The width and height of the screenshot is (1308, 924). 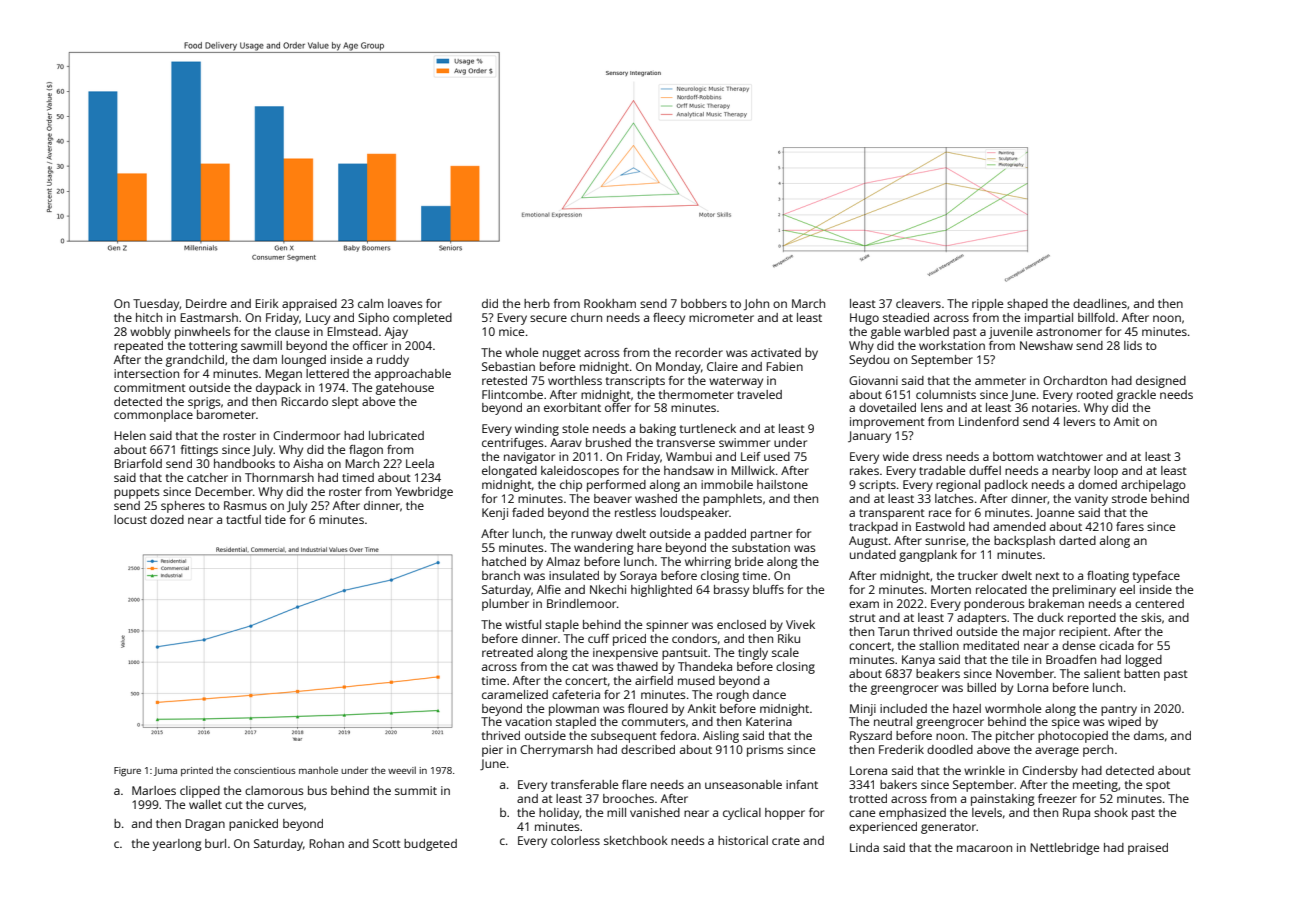 I want to click on race, so click(x=940, y=513).
